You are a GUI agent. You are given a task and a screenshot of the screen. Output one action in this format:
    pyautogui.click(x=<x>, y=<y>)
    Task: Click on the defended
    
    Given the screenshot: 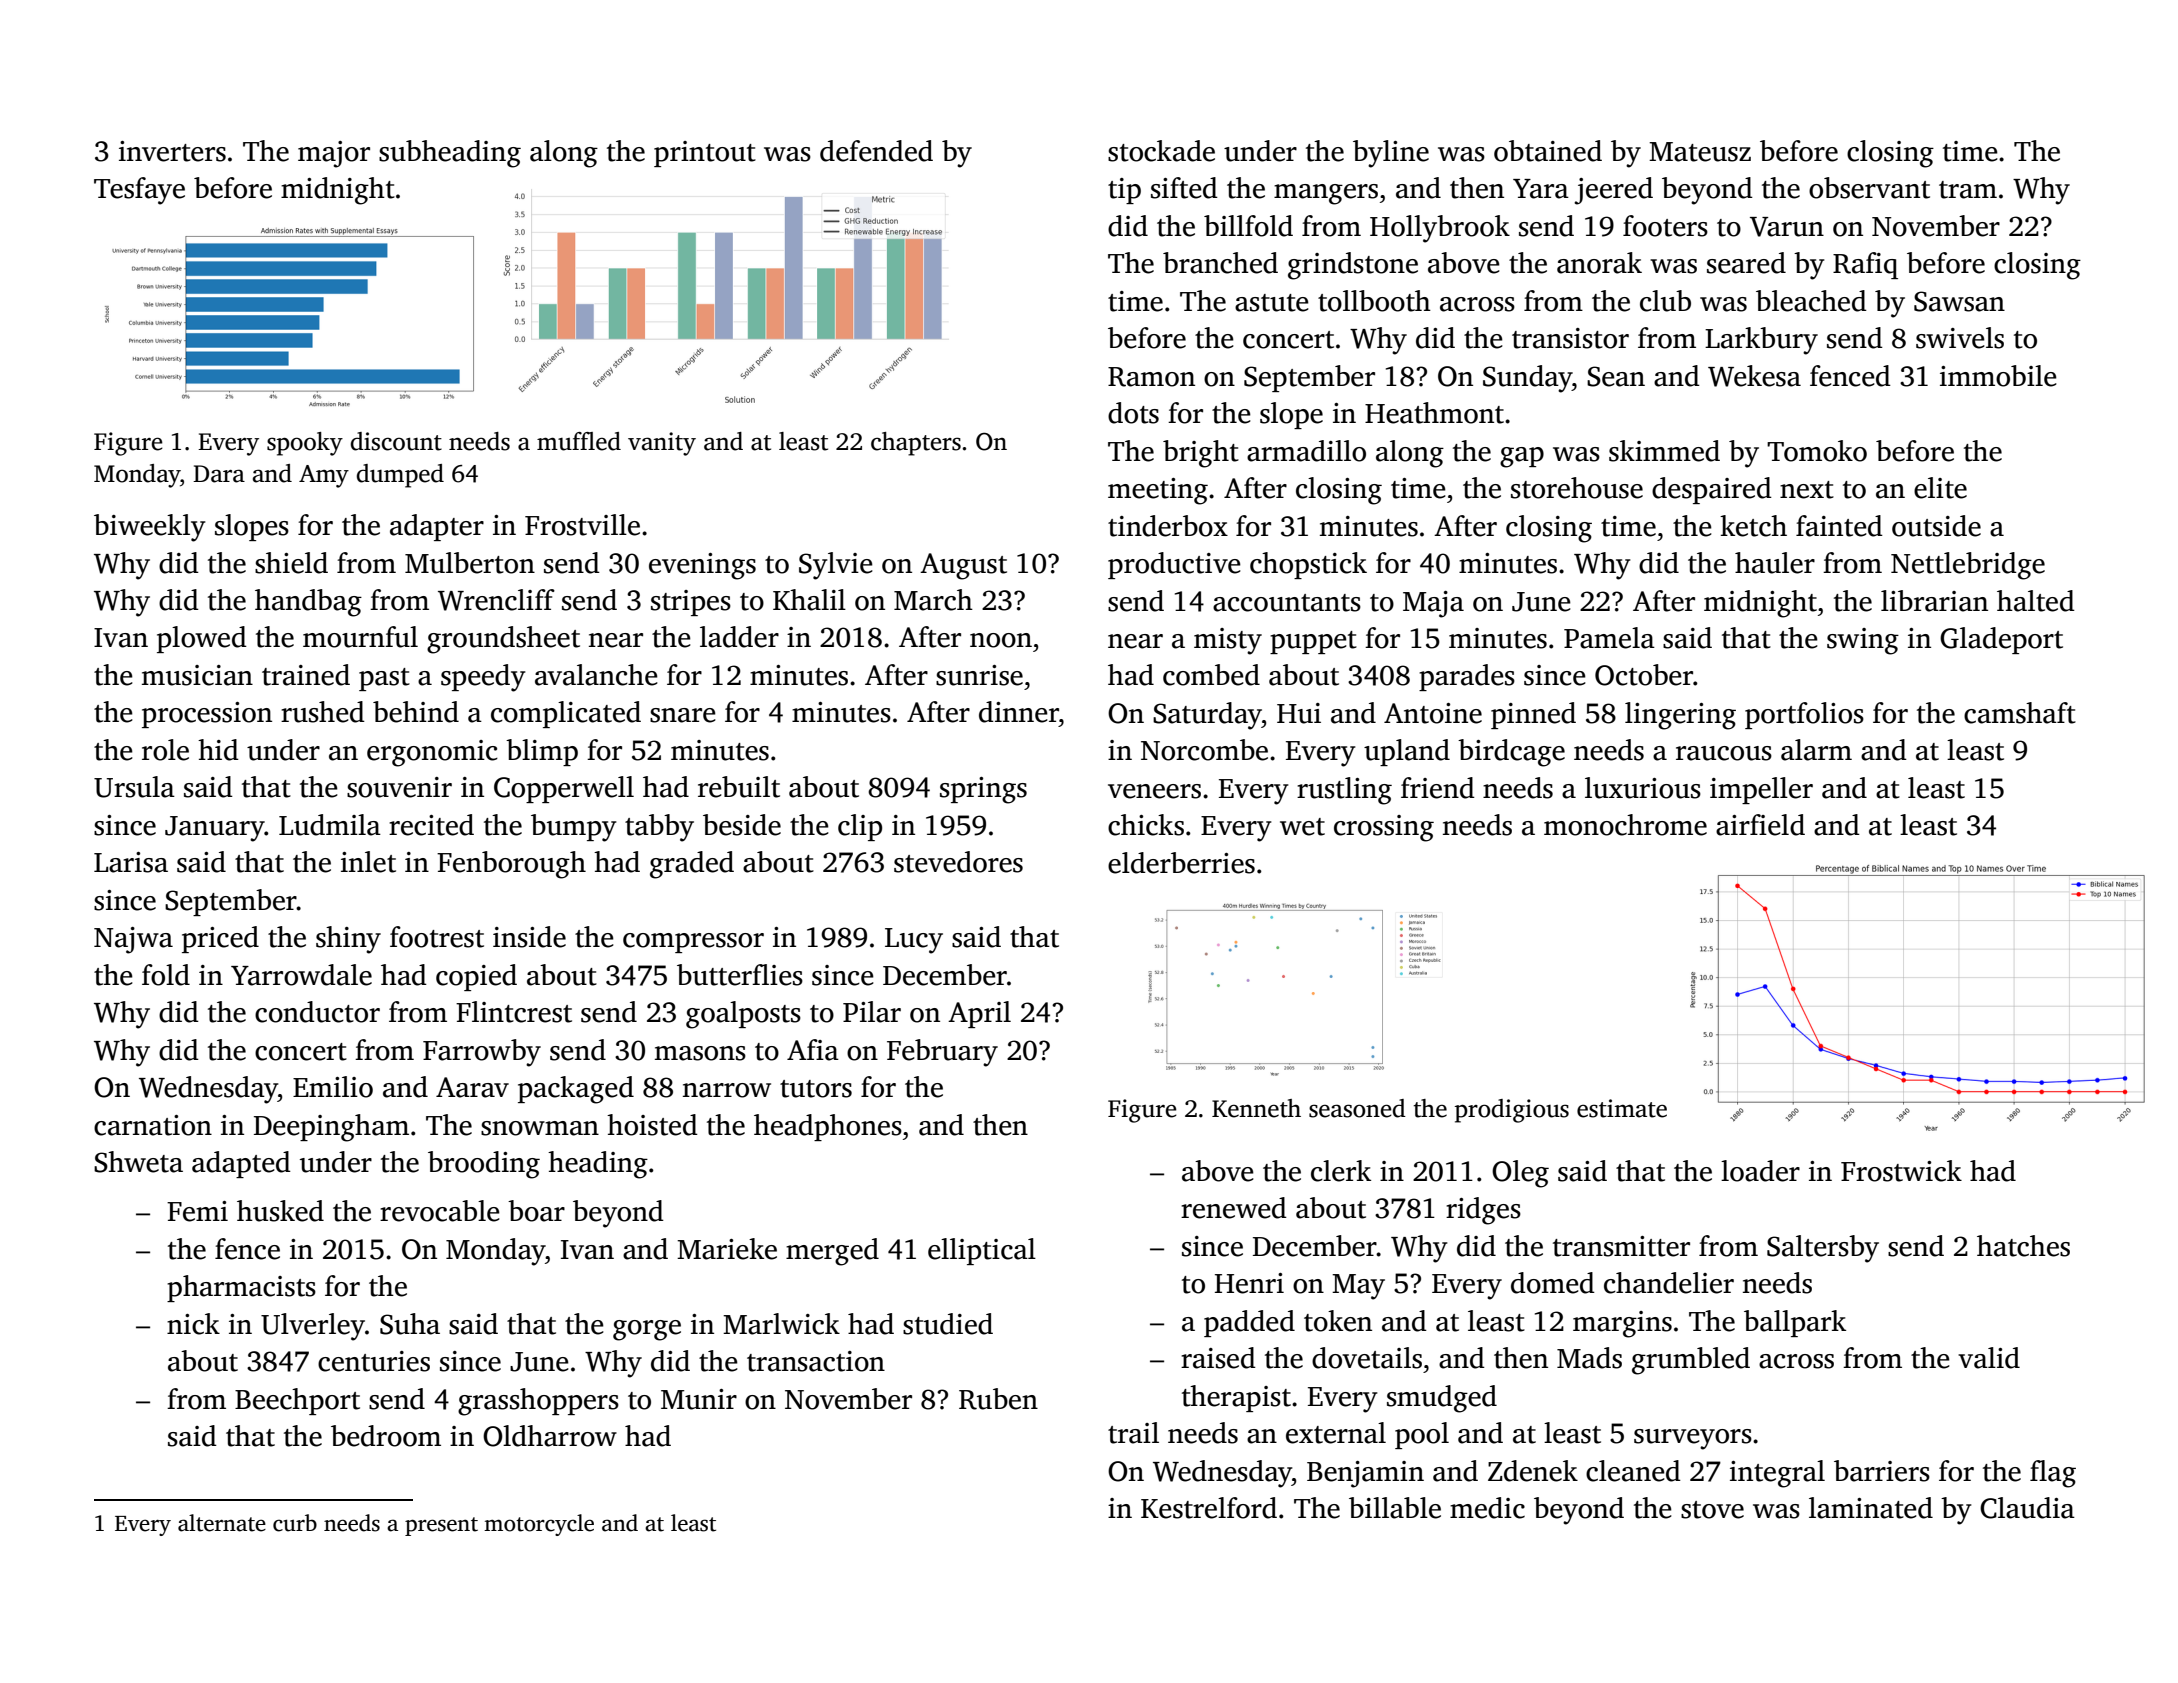 What is the action you would take?
    pyautogui.click(x=876, y=151)
